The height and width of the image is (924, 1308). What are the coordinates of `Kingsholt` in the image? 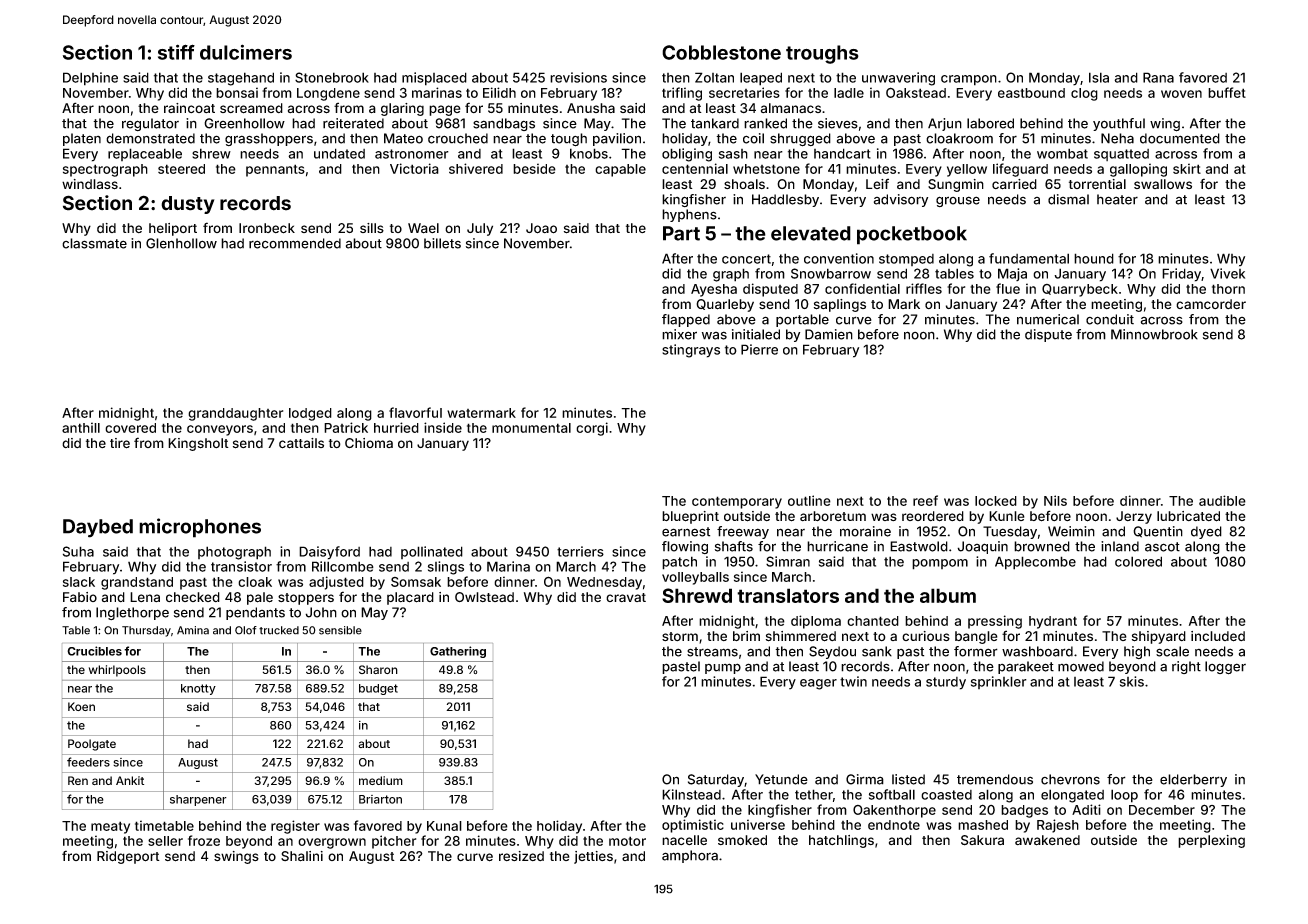 It's located at (198, 444).
